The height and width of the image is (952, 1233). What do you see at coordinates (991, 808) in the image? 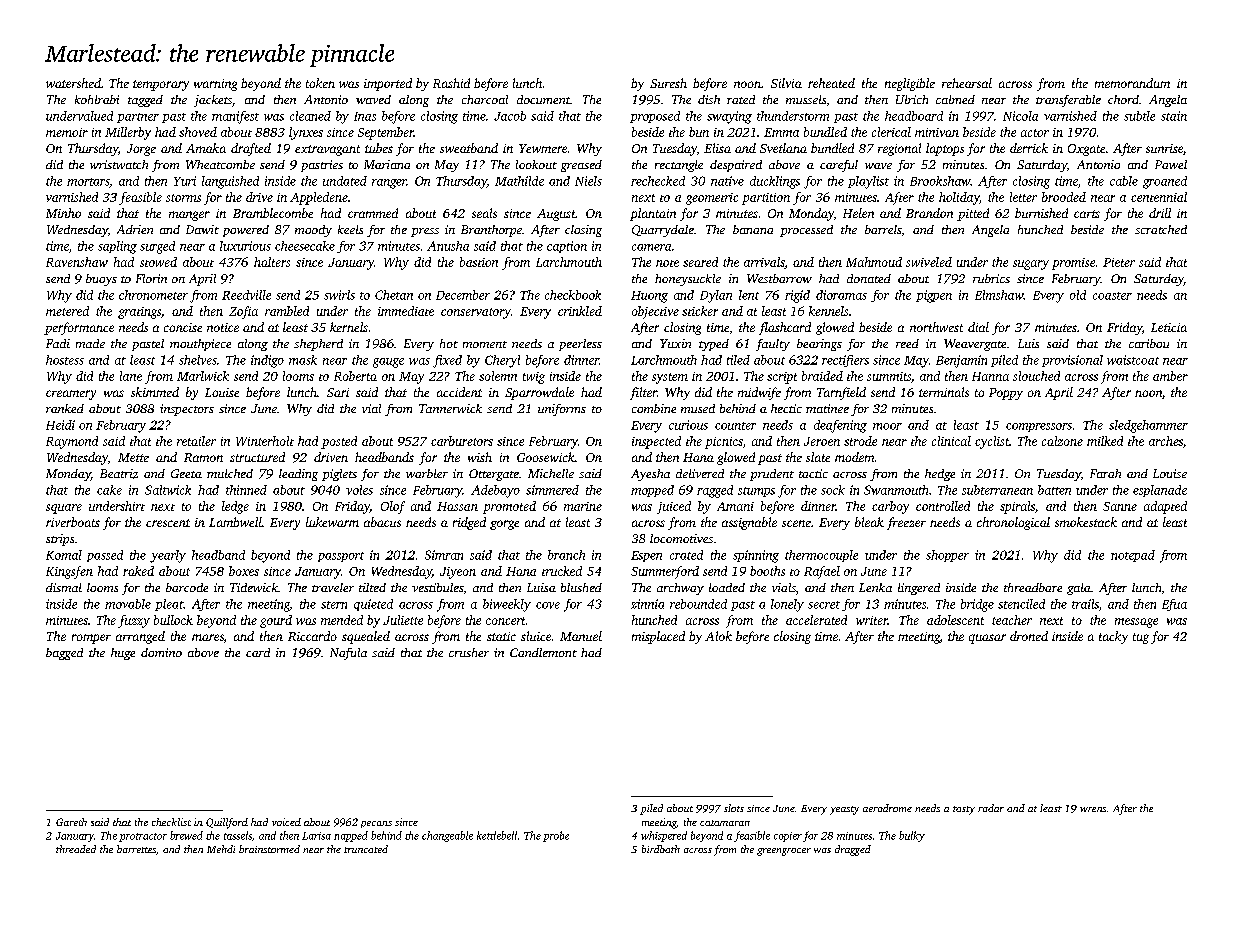
I see `radar` at bounding box center [991, 808].
